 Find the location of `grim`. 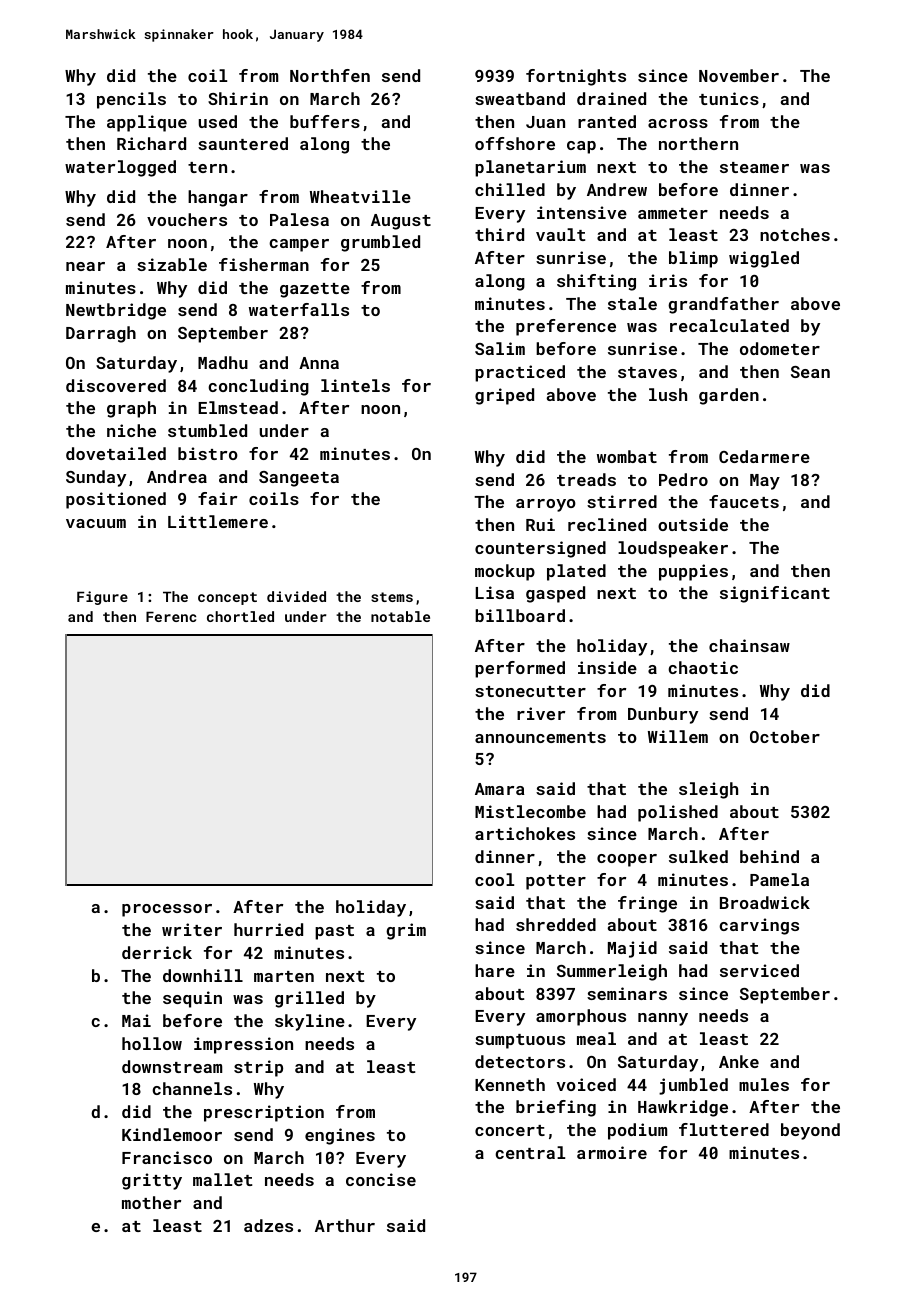

grim is located at coordinates (406, 931).
